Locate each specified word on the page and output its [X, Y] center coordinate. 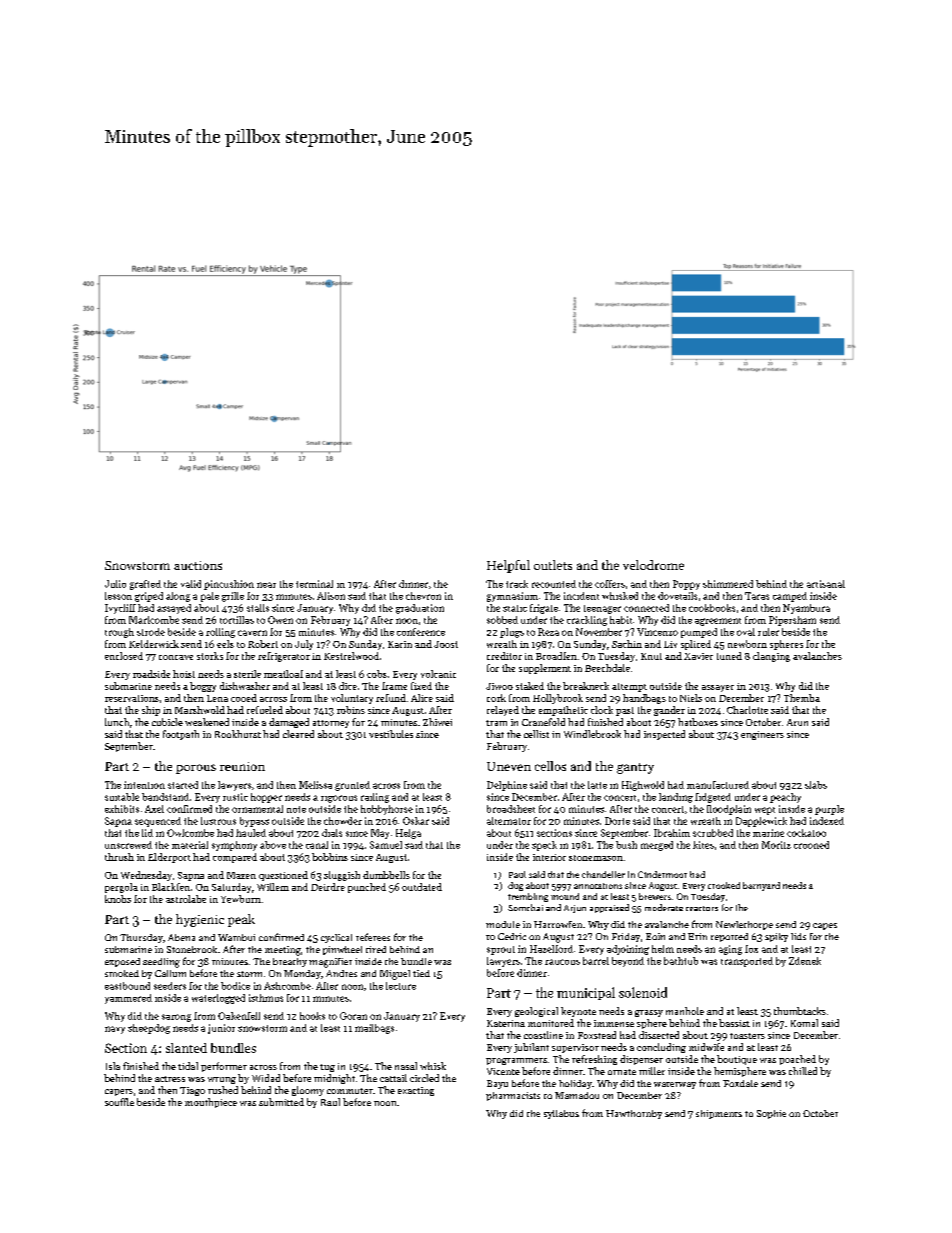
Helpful [508, 566]
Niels [691, 698]
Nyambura [806, 609]
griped [149, 597]
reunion [242, 766]
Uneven [509, 766]
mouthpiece [211, 1103]
